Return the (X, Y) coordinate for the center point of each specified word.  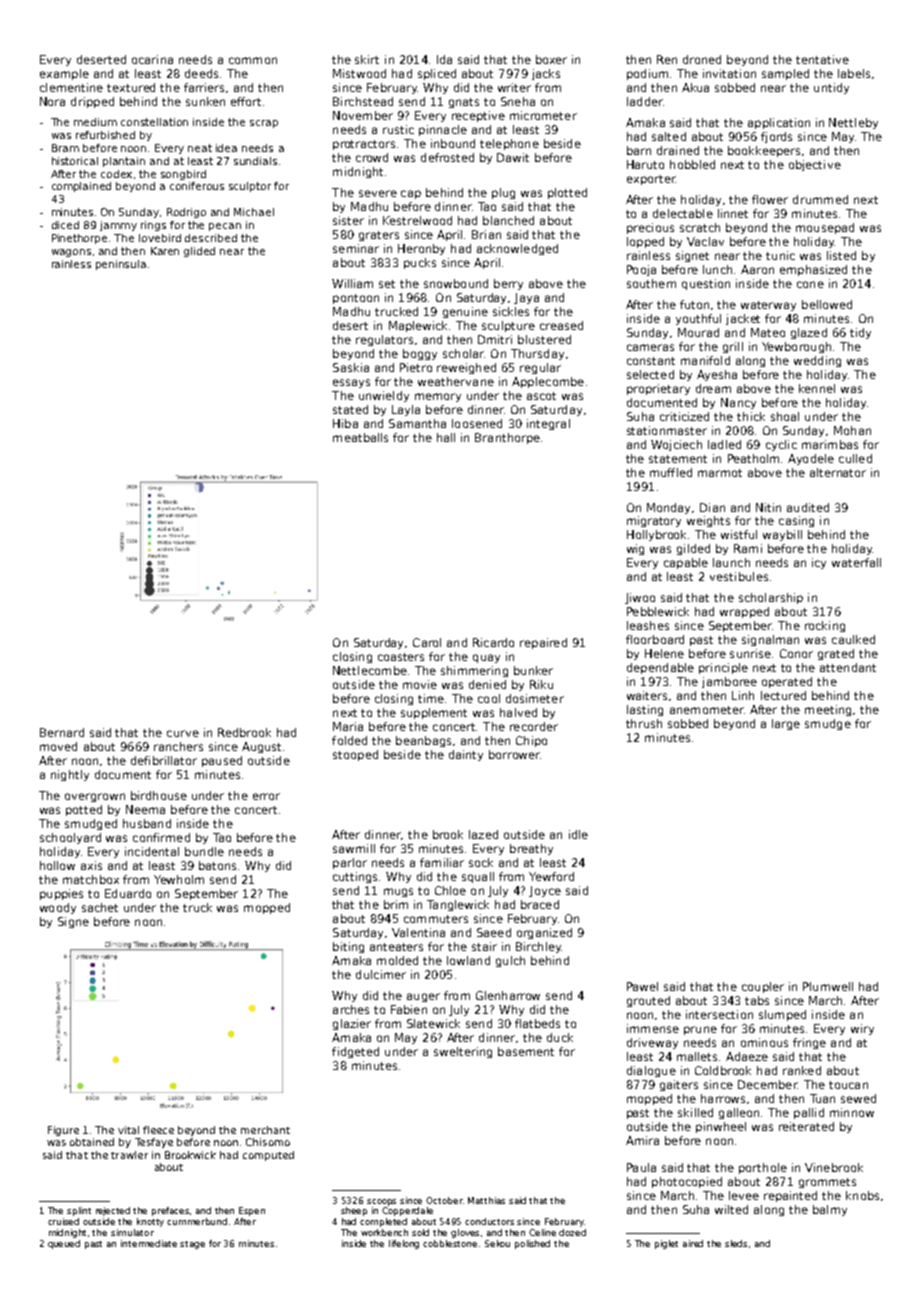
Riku (541, 684)
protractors (364, 145)
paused (222, 761)
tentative (822, 59)
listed (841, 255)
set (387, 284)
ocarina (152, 59)
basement (526, 1051)
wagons (71, 253)
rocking (825, 626)
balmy (830, 1210)
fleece (158, 1130)
